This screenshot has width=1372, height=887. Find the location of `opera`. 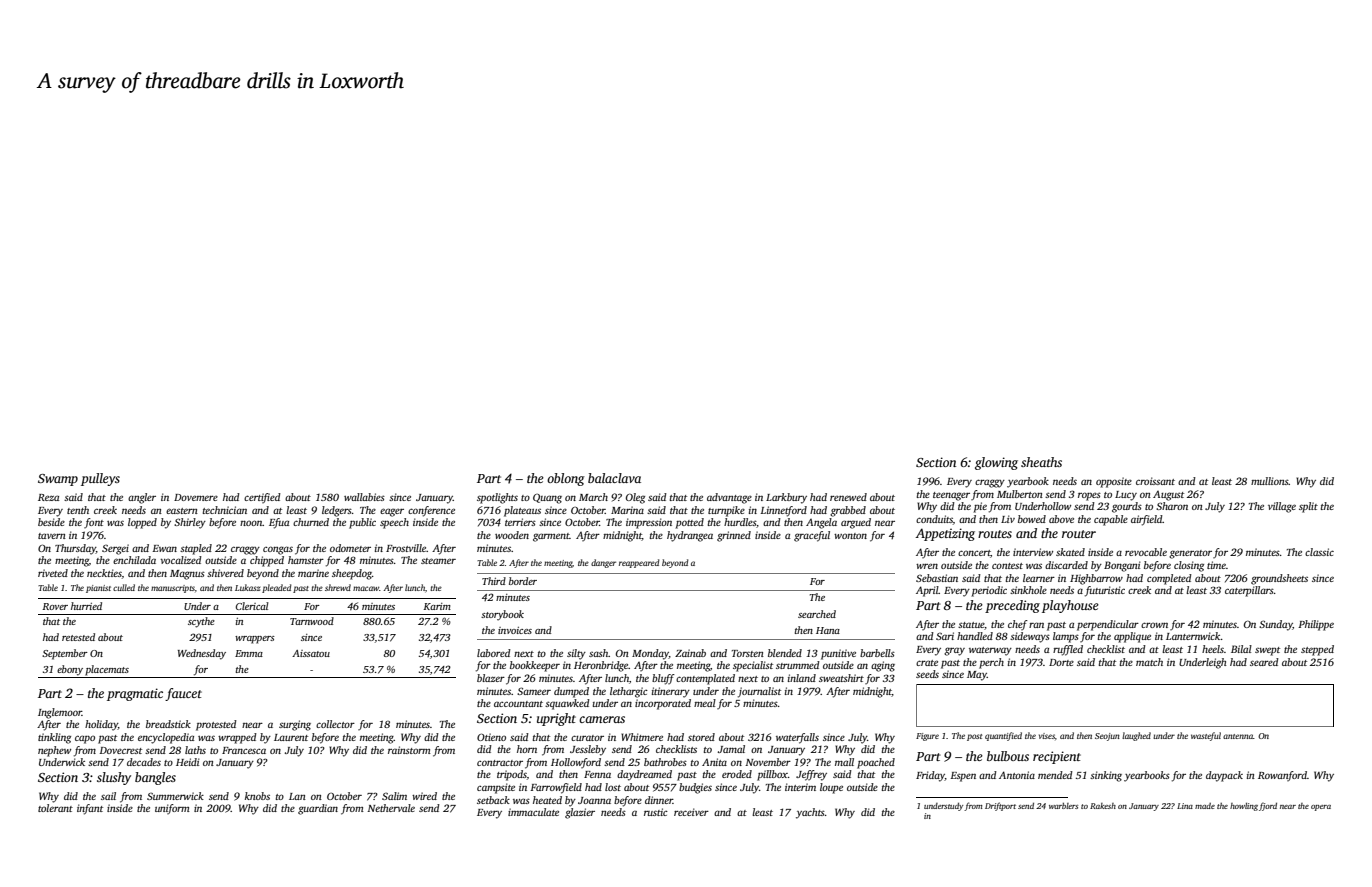

opera is located at coordinates (1321, 808).
